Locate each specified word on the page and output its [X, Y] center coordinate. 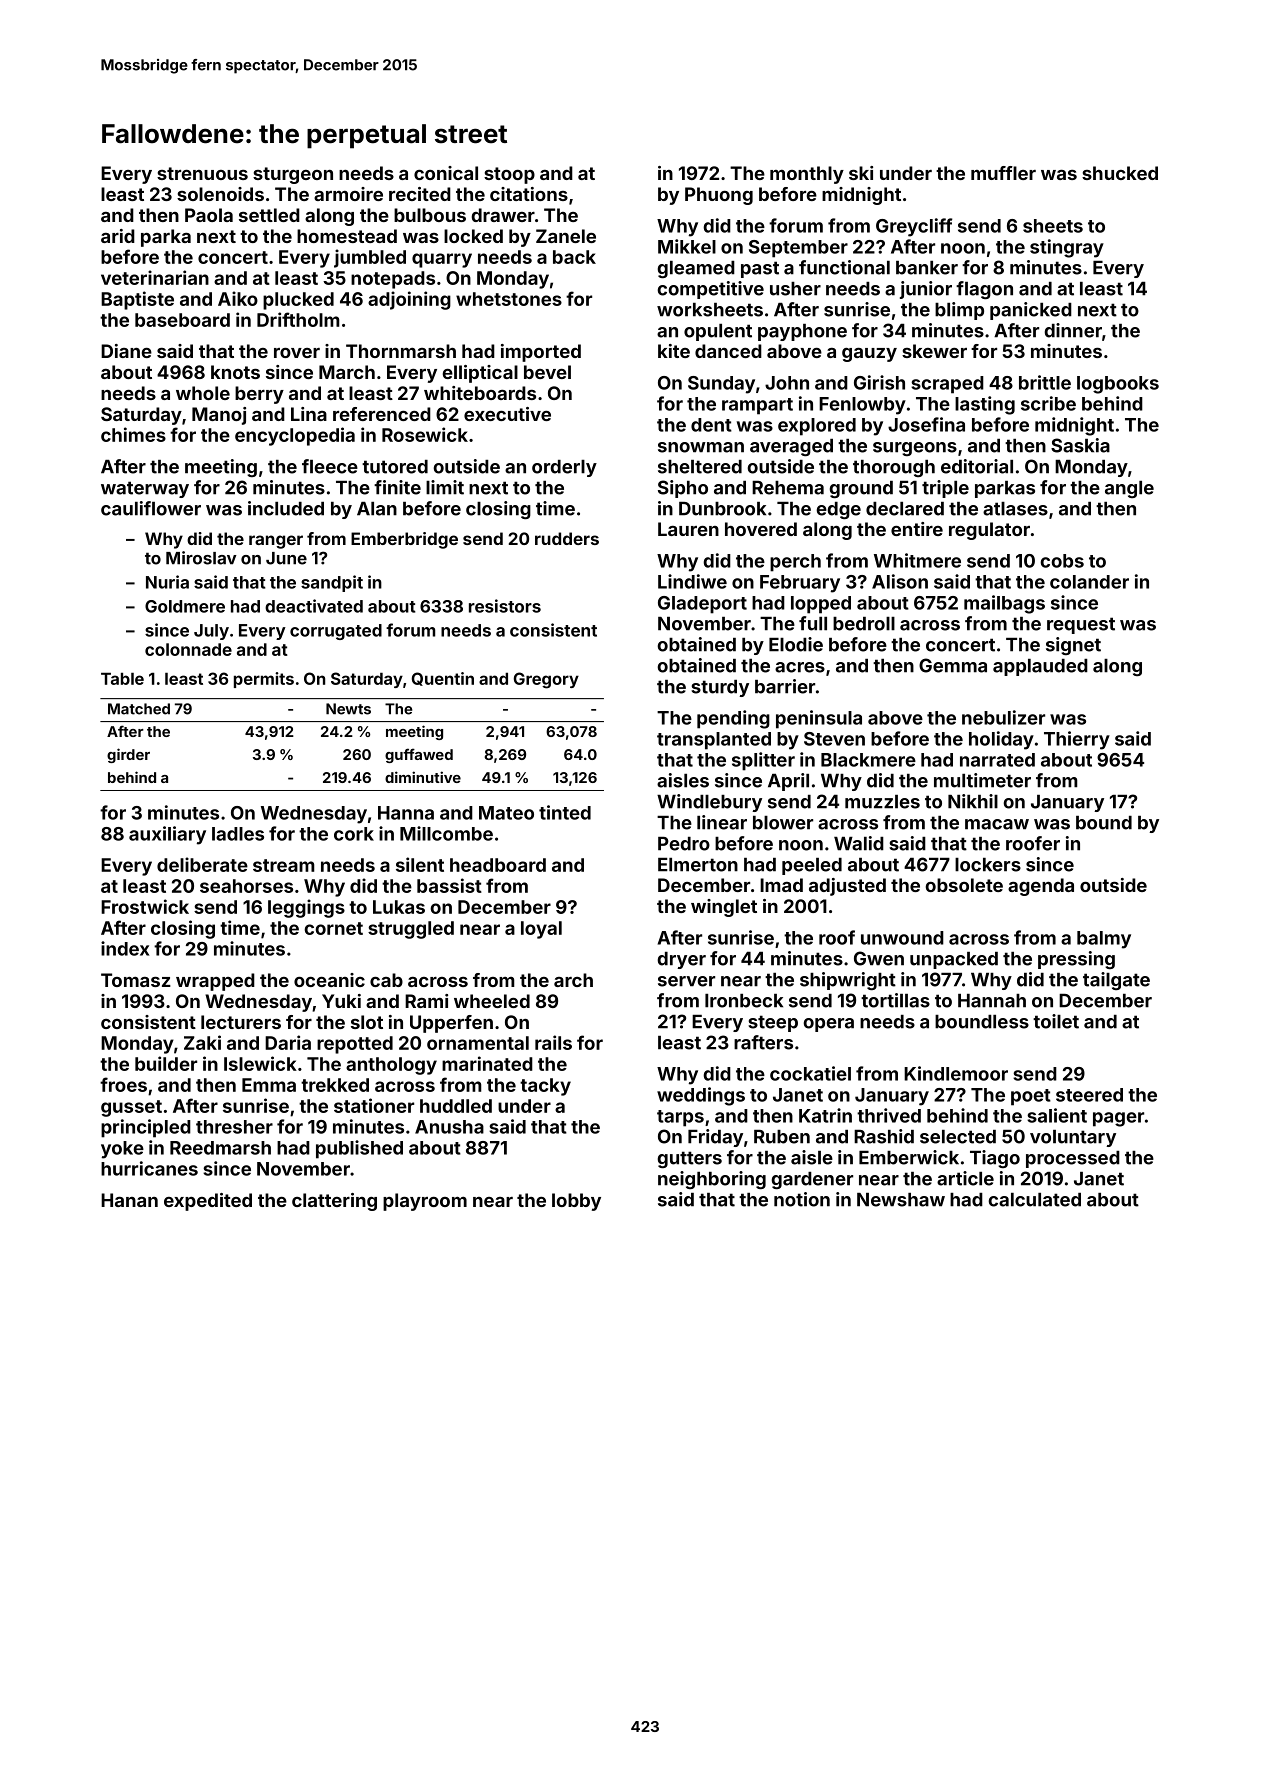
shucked [1120, 173]
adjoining [409, 300]
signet [1073, 646]
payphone [802, 332]
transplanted [714, 741]
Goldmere [185, 606]
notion [802, 1199]
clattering [334, 1202]
